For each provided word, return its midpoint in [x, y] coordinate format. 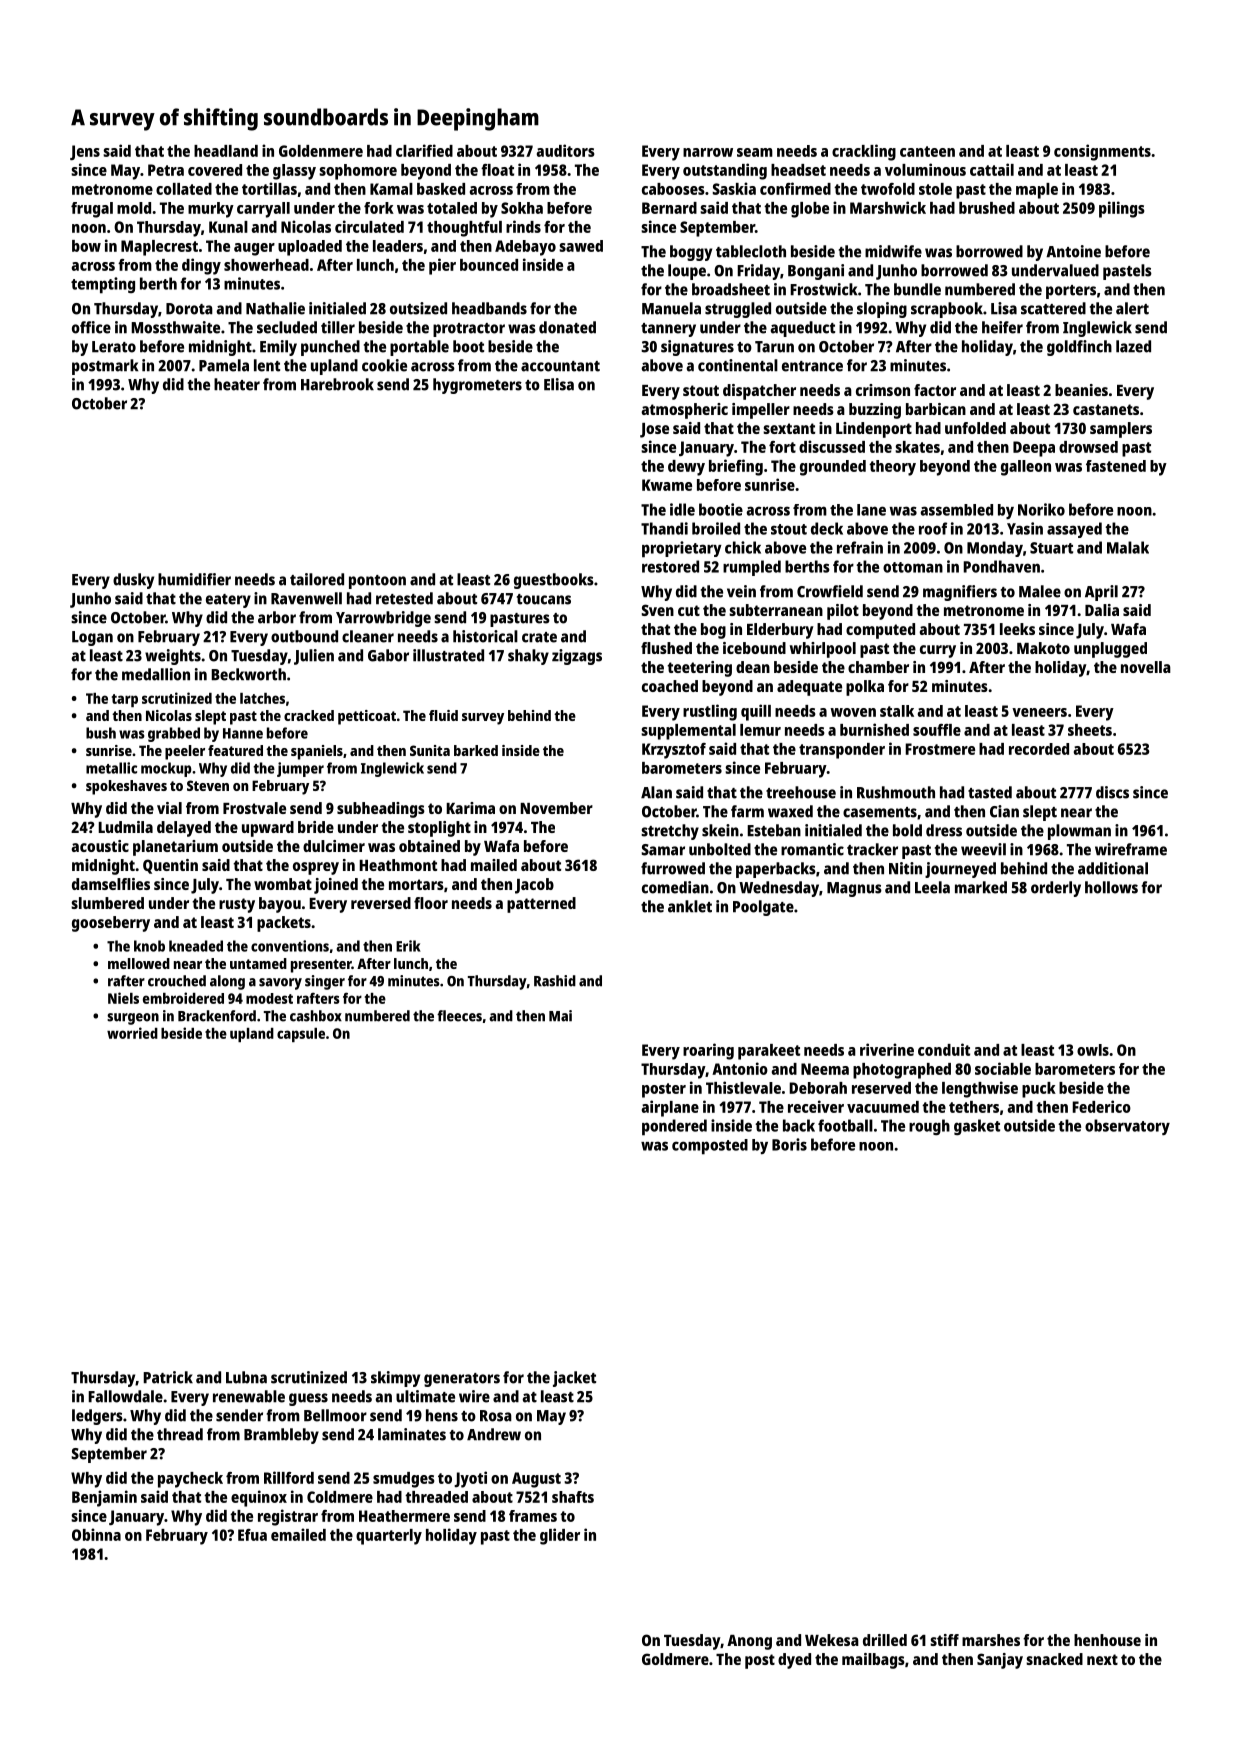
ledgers [97, 1417]
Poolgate [763, 908]
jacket [574, 1379]
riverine [887, 1049]
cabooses [673, 189]
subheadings [381, 810]
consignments [1102, 152]
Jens [85, 152]
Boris [789, 1144]
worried [132, 1033]
